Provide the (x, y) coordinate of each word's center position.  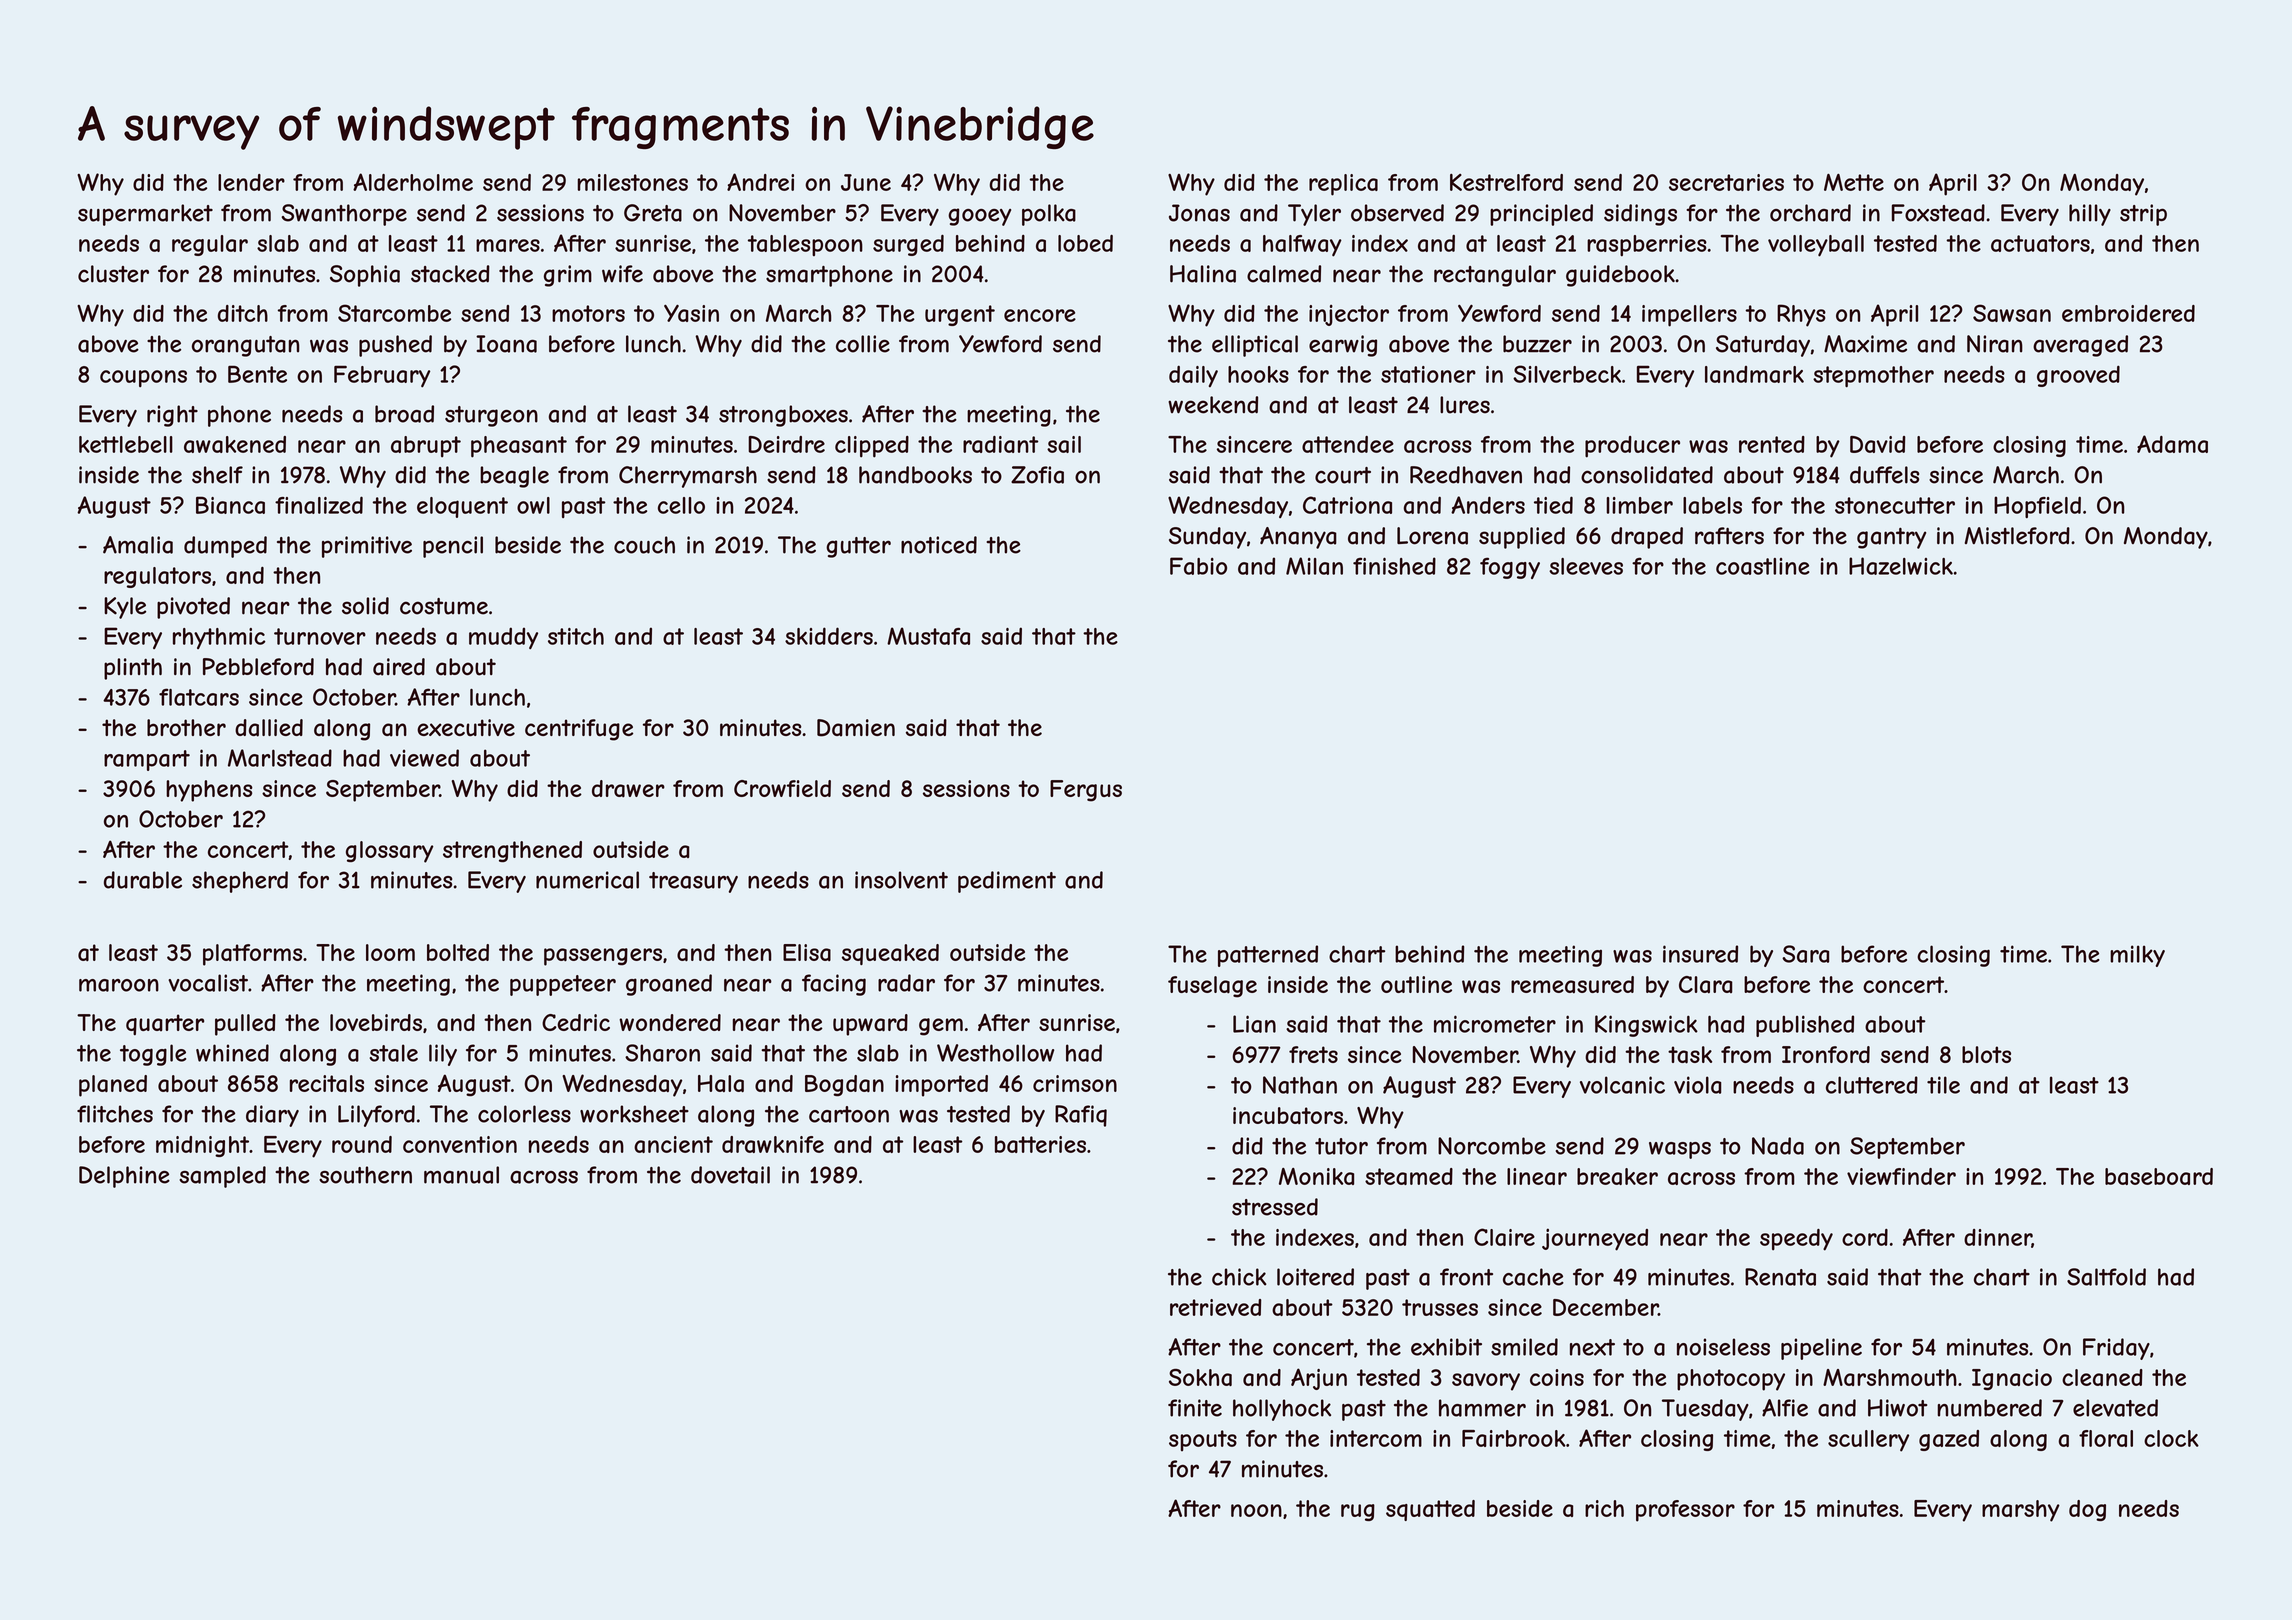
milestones (633, 182)
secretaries (1726, 182)
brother (186, 727)
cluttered (1872, 1085)
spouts (1203, 1440)
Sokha (1200, 1377)
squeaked (890, 954)
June (866, 182)
